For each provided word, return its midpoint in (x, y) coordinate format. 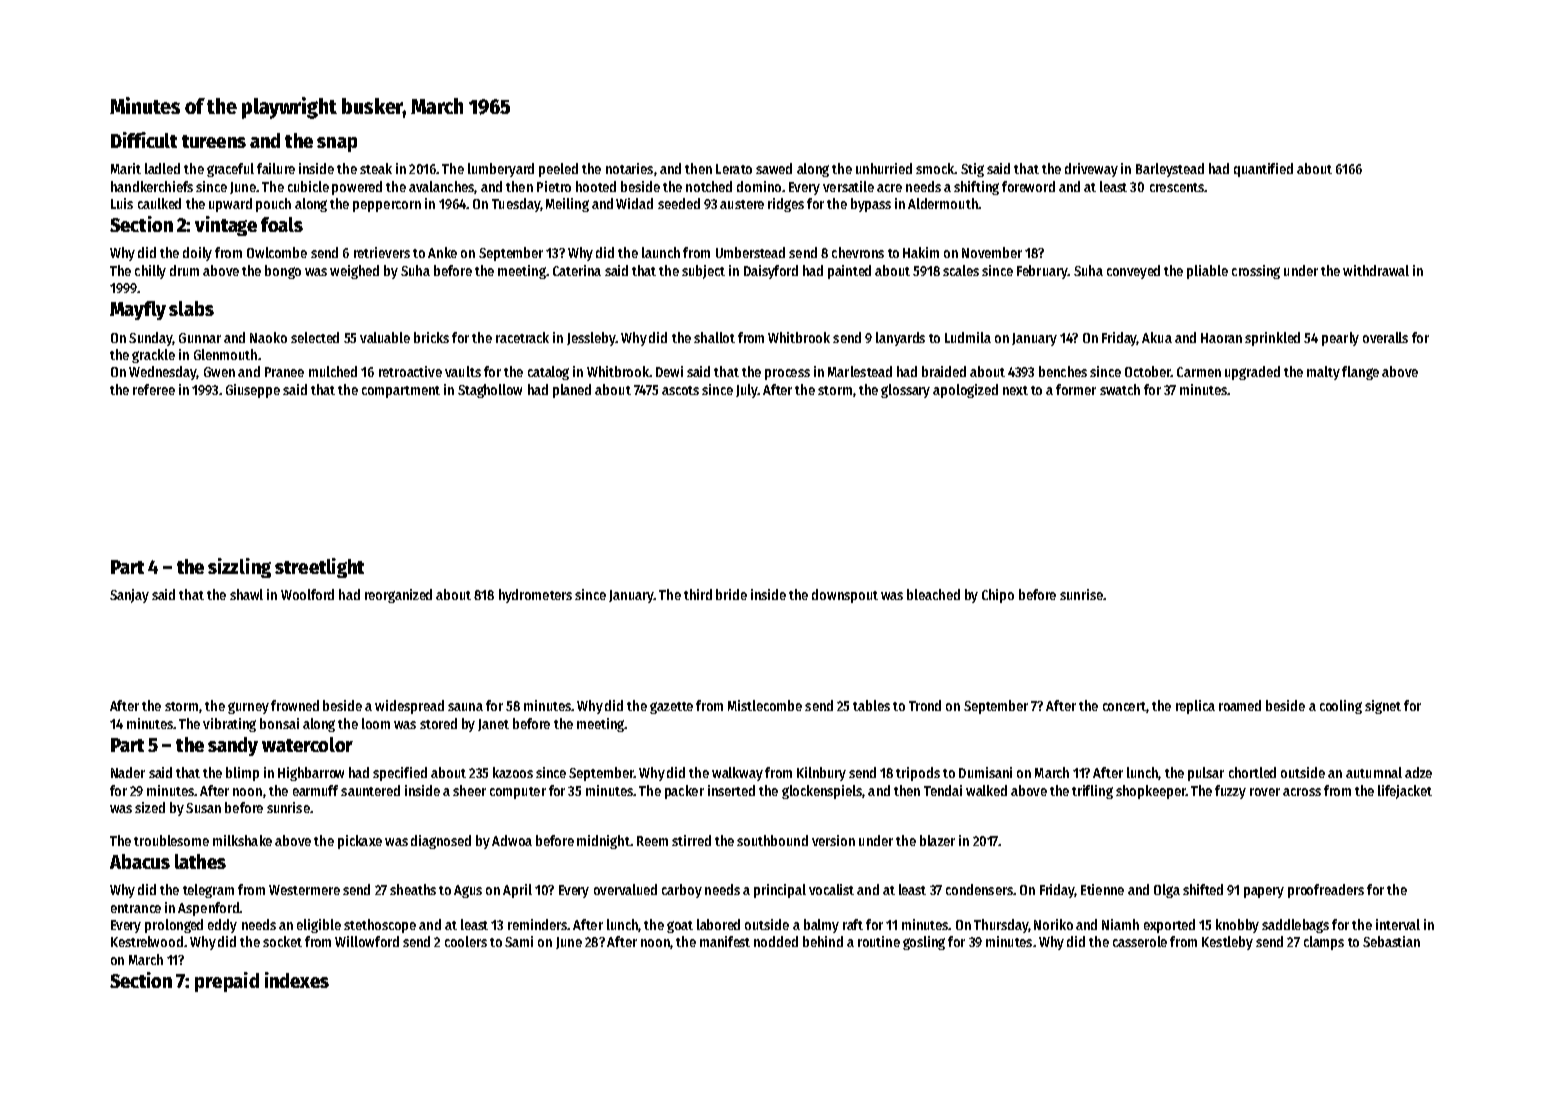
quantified (1263, 170)
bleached (933, 594)
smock (935, 168)
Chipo (998, 596)
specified (400, 774)
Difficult (144, 140)
